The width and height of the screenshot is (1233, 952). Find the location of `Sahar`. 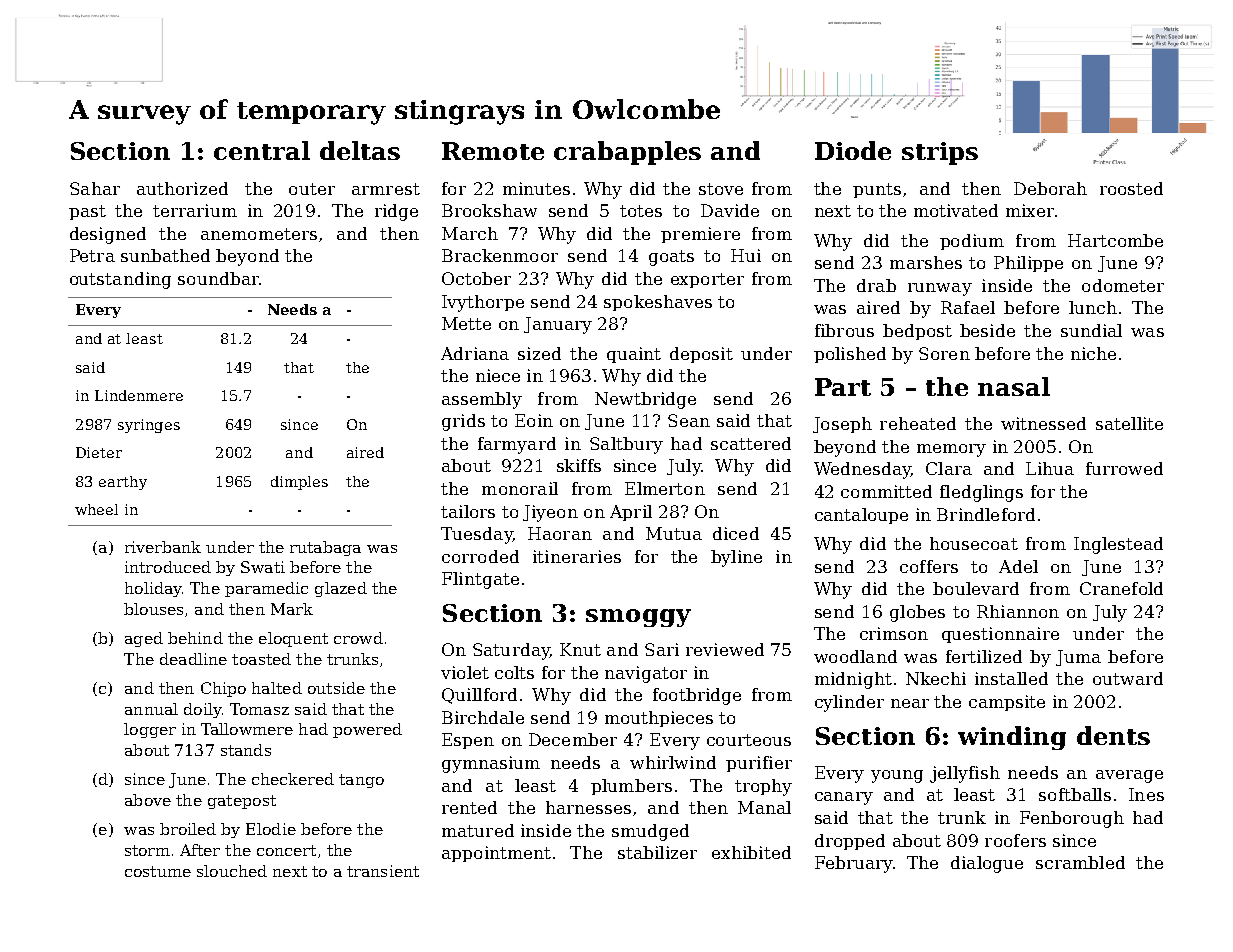

Sahar is located at coordinates (95, 188).
